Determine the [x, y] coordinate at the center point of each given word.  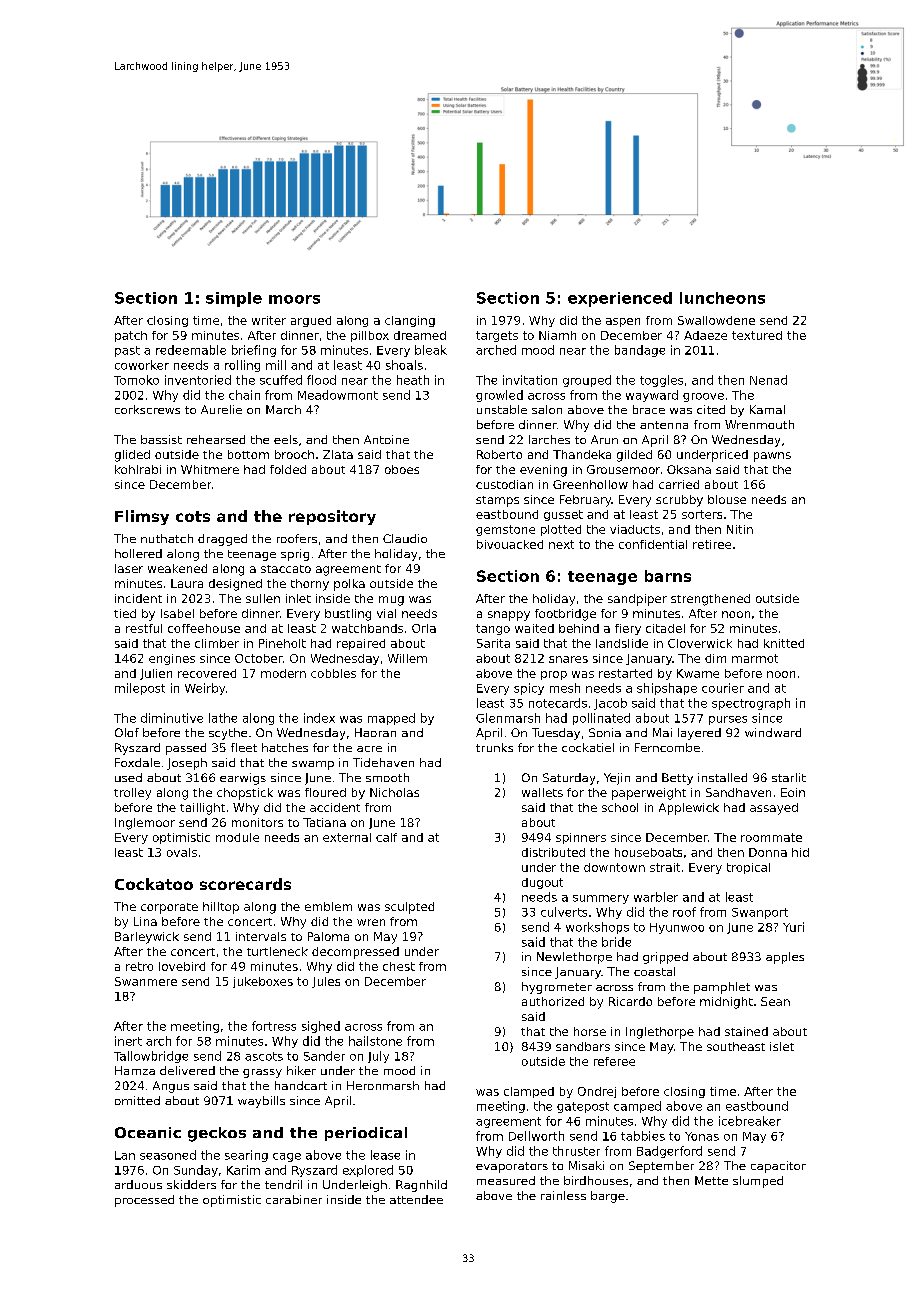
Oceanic [148, 1132]
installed [722, 777]
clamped [529, 1092]
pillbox [370, 336]
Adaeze [705, 335]
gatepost [583, 1107]
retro [139, 966]
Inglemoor [145, 824]
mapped [391, 719]
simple [234, 299]
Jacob [610, 704]
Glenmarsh [508, 718]
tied [125, 613]
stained [746, 1031]
